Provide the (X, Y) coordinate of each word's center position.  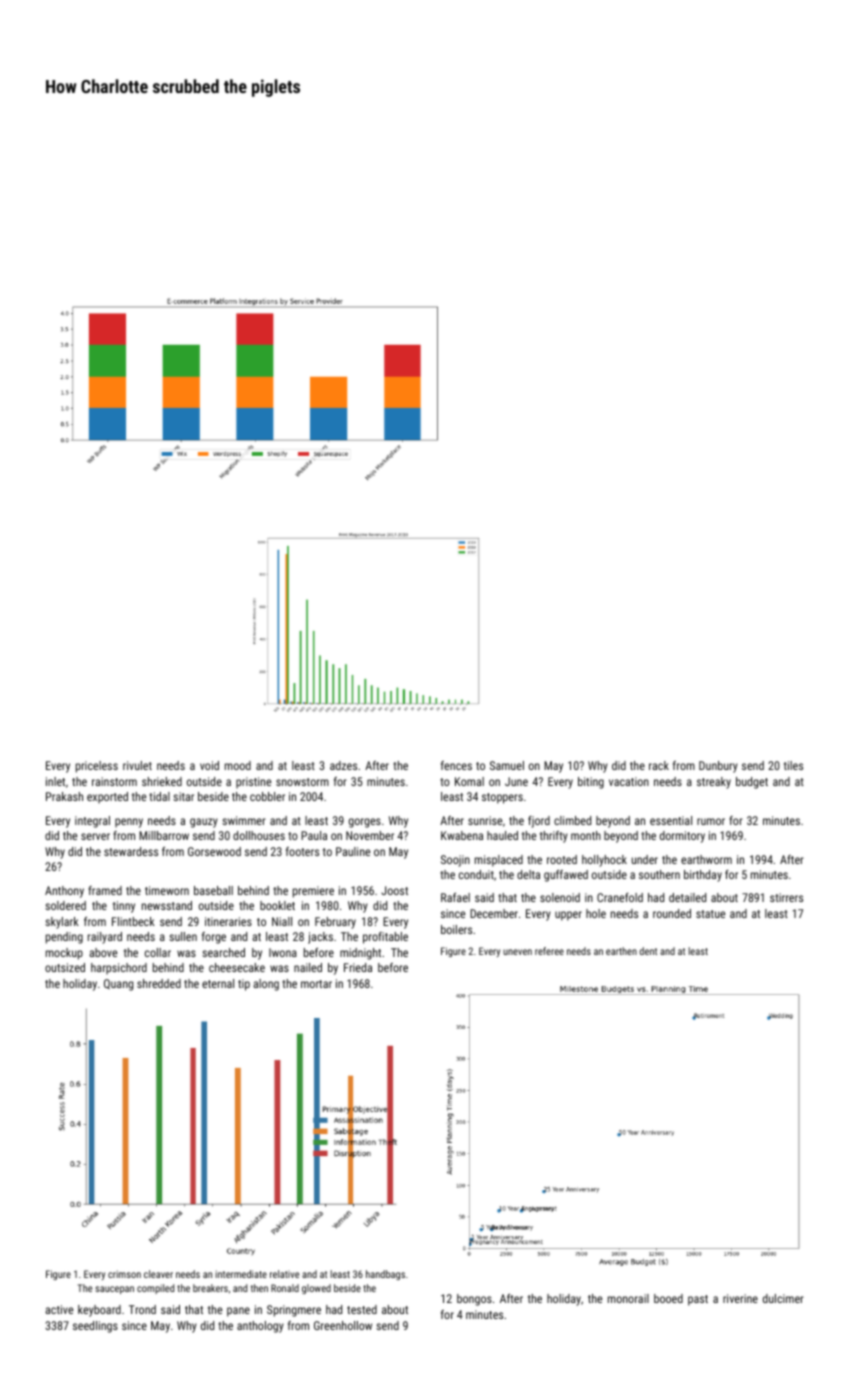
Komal (469, 781)
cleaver (158, 1274)
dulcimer (783, 1298)
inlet (55, 781)
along (266, 985)
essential (671, 820)
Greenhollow (343, 1325)
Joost (394, 890)
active (59, 1309)
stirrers (786, 897)
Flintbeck (133, 921)
